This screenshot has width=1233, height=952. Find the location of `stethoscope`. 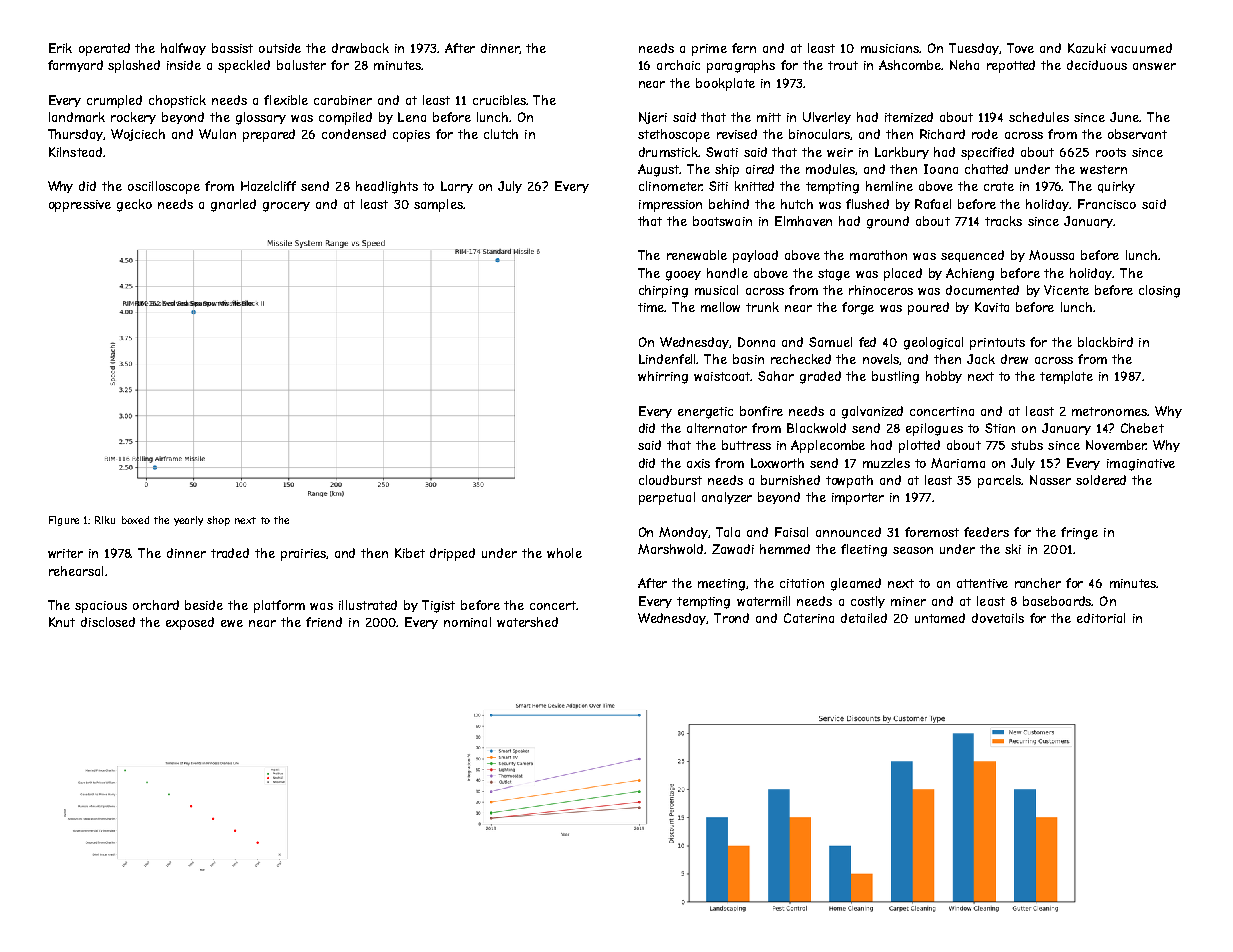

stethoscope is located at coordinates (674, 135).
